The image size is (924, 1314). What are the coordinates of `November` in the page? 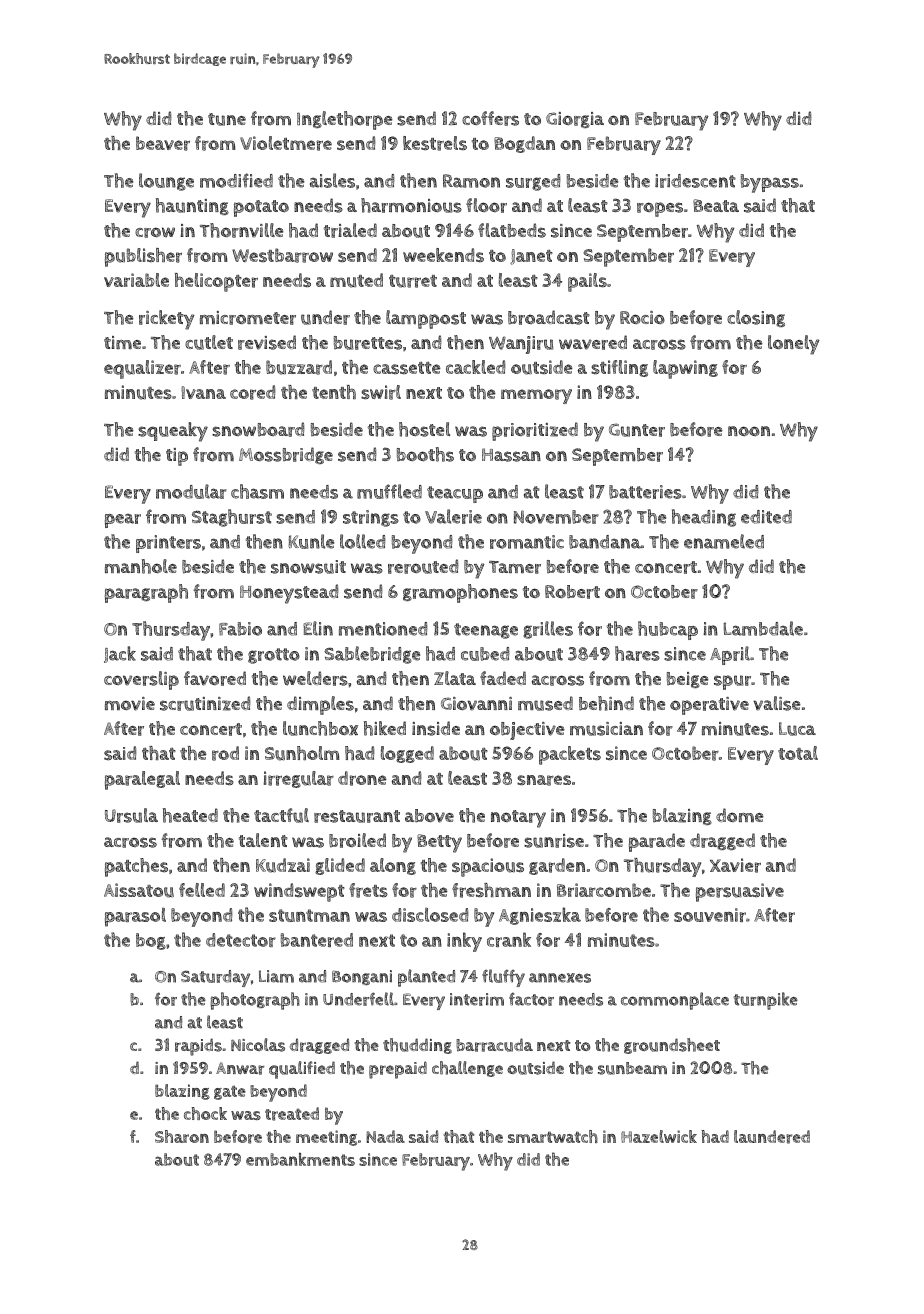 It's located at (556, 517).
